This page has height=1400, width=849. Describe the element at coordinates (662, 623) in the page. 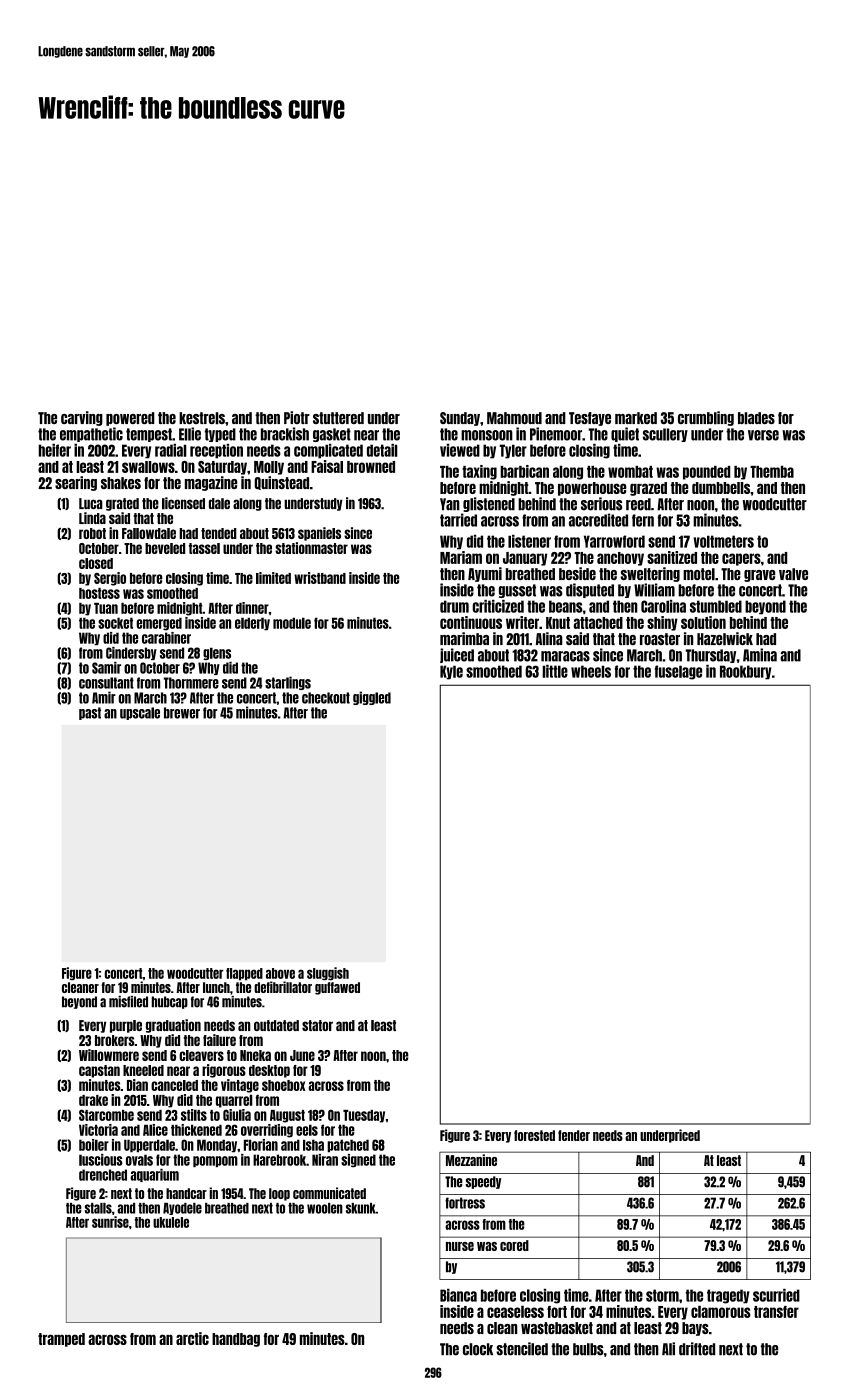

I see `shiny` at that location.
